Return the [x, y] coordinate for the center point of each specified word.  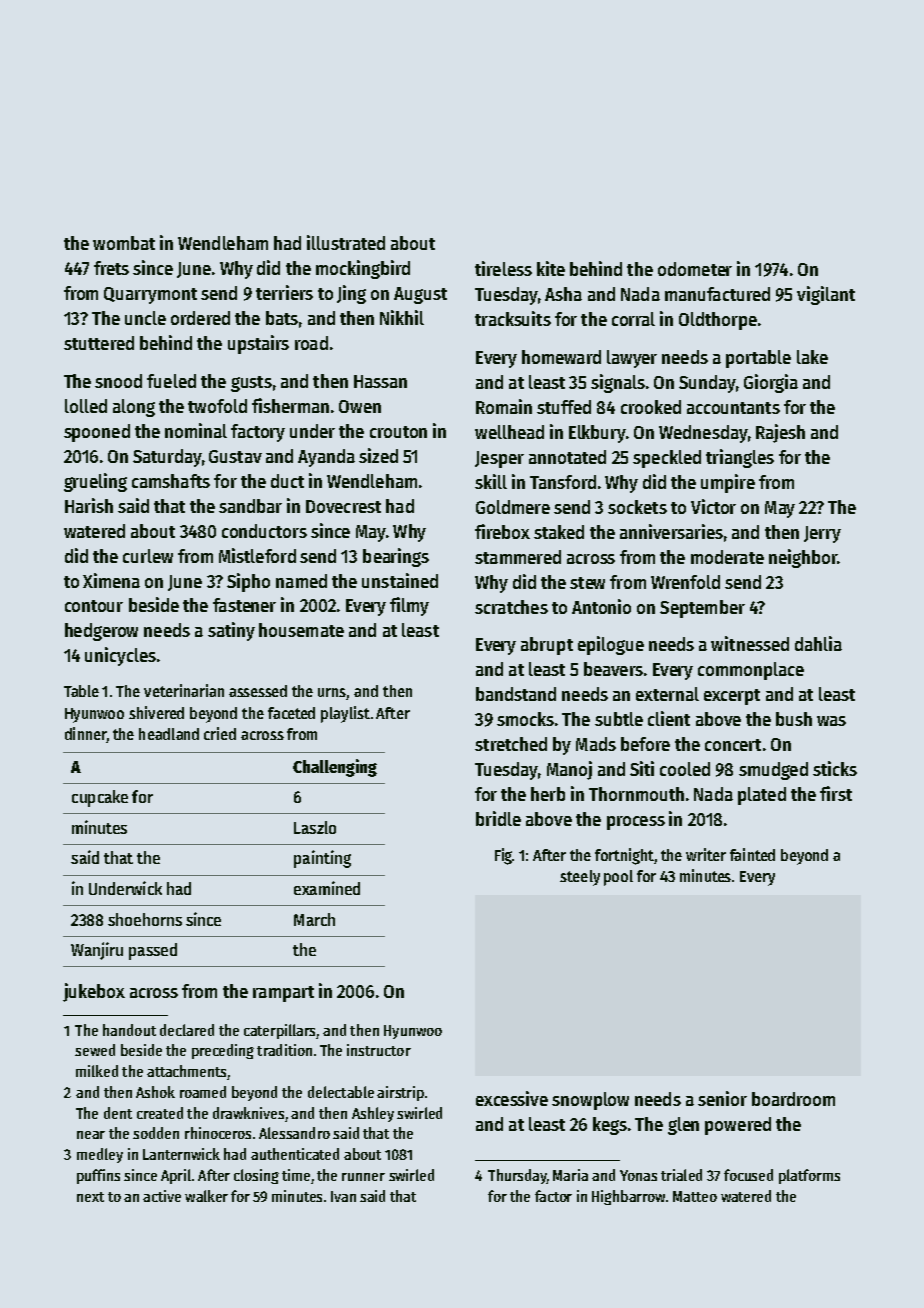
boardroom [793, 1099]
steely [580, 878]
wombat [124, 243]
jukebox [94, 992]
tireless [503, 268]
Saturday [167, 458]
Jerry [822, 534]
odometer [695, 269]
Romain [504, 406]
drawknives [248, 1113]
